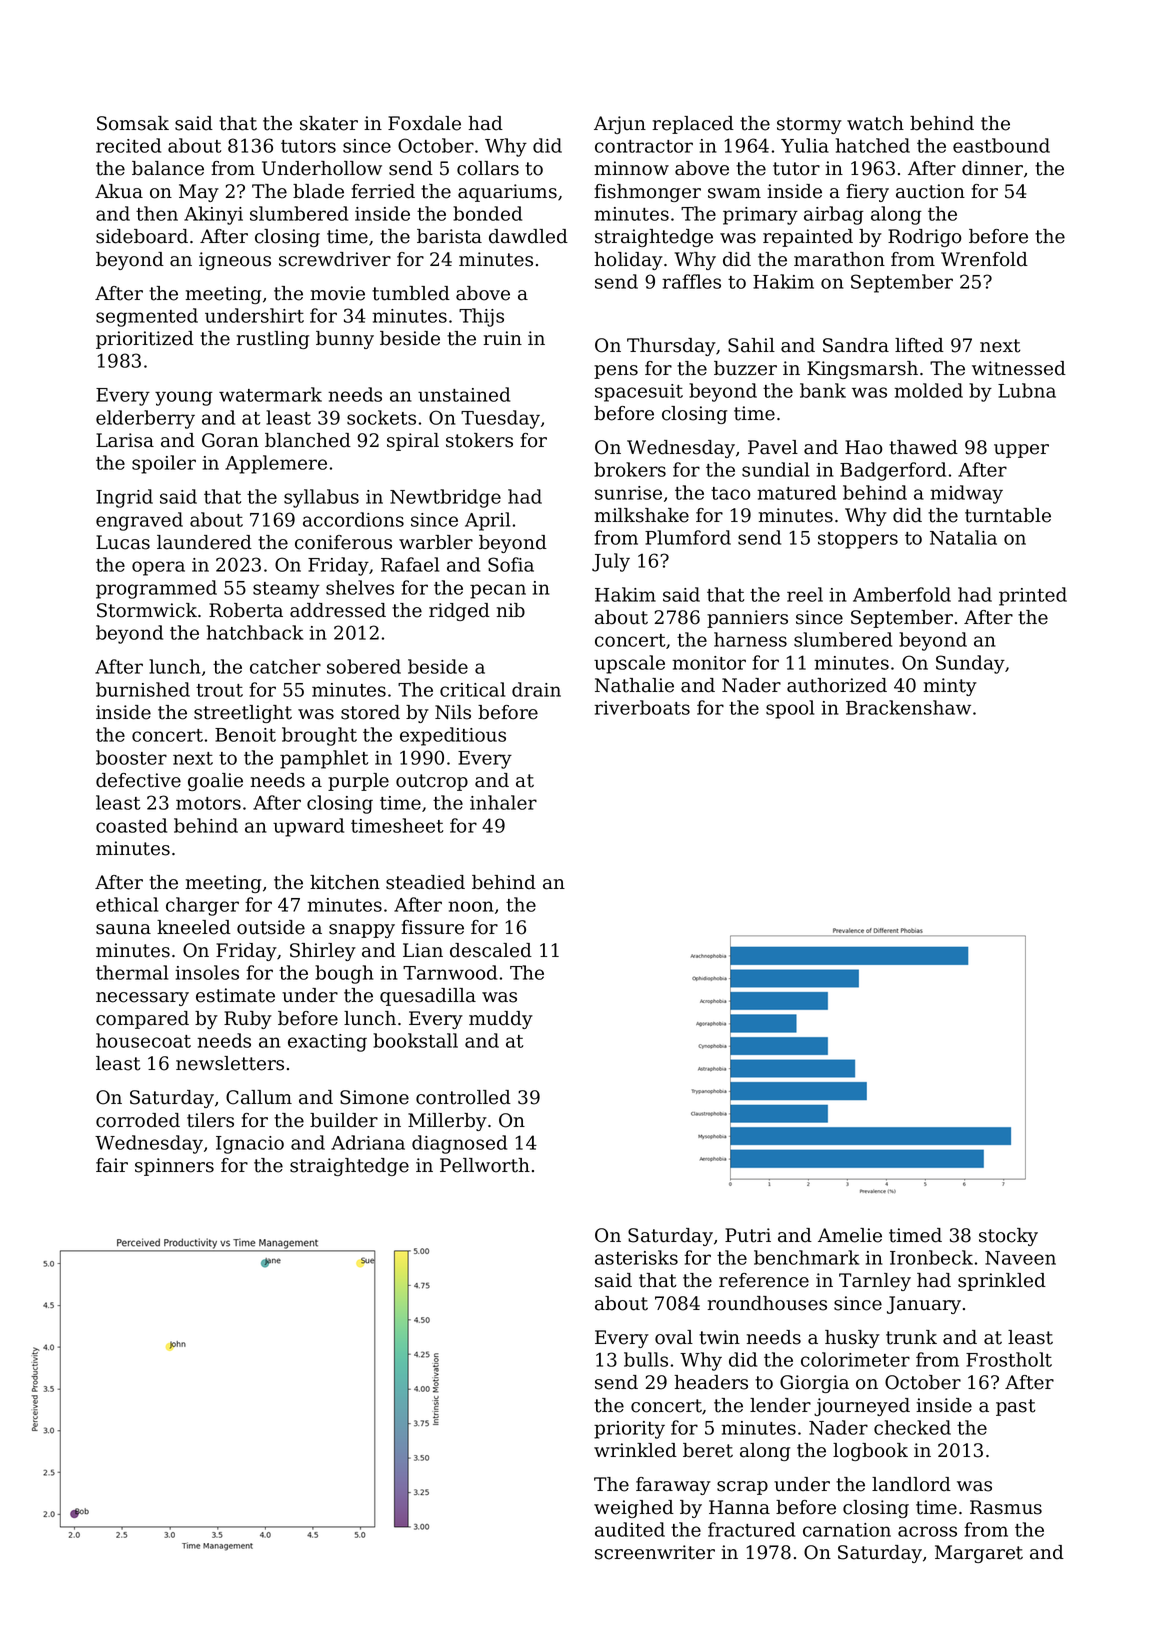  Describe the element at coordinates (688, 537) in the page. I see `Plumford` at that location.
